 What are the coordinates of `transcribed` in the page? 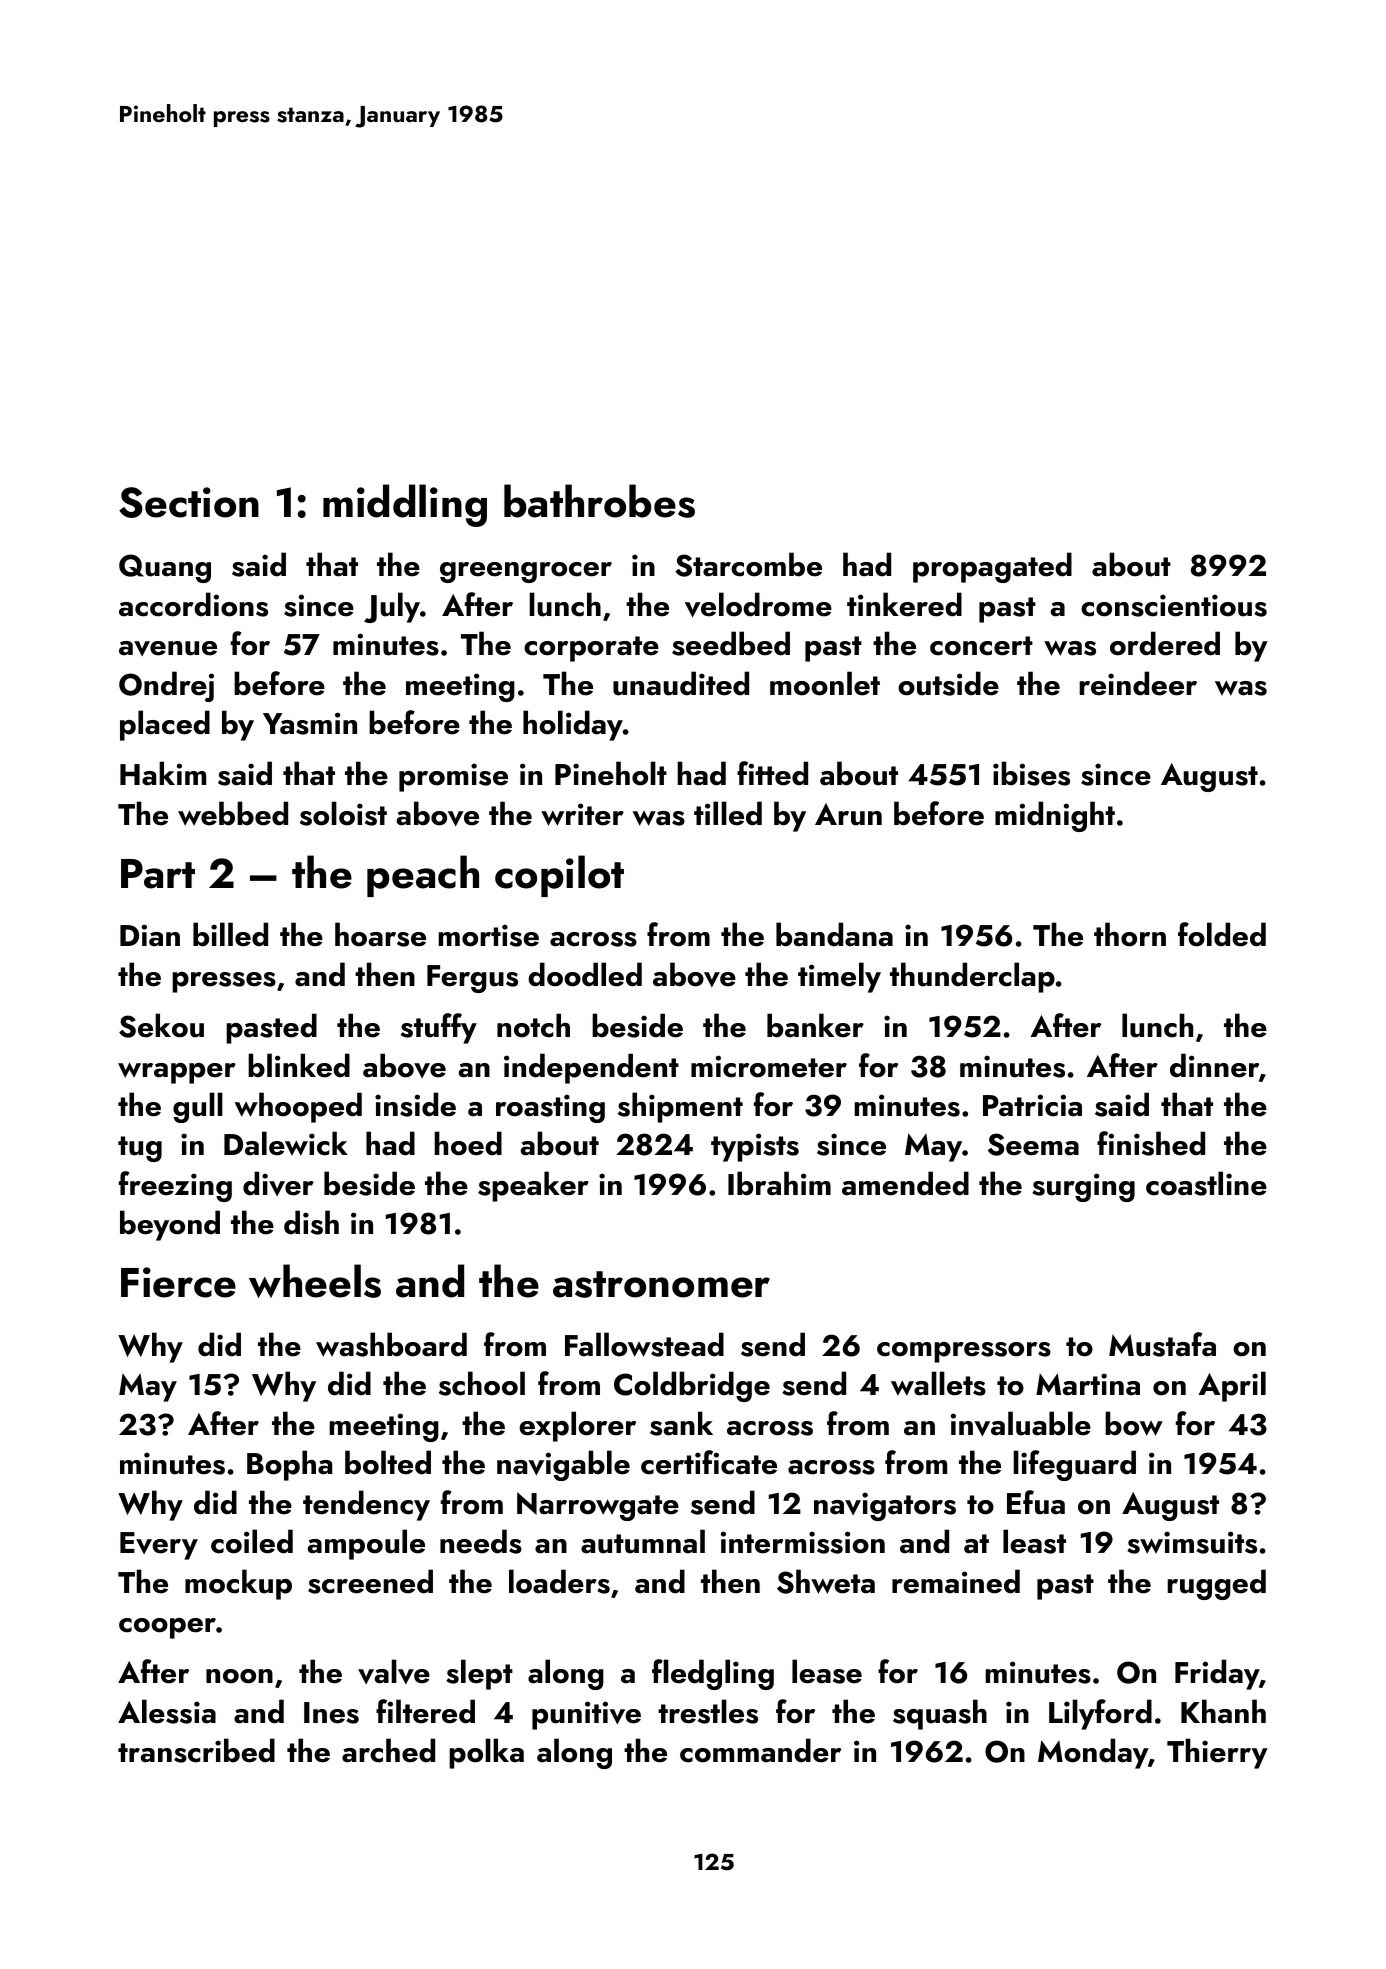 It's located at (196, 1750).
